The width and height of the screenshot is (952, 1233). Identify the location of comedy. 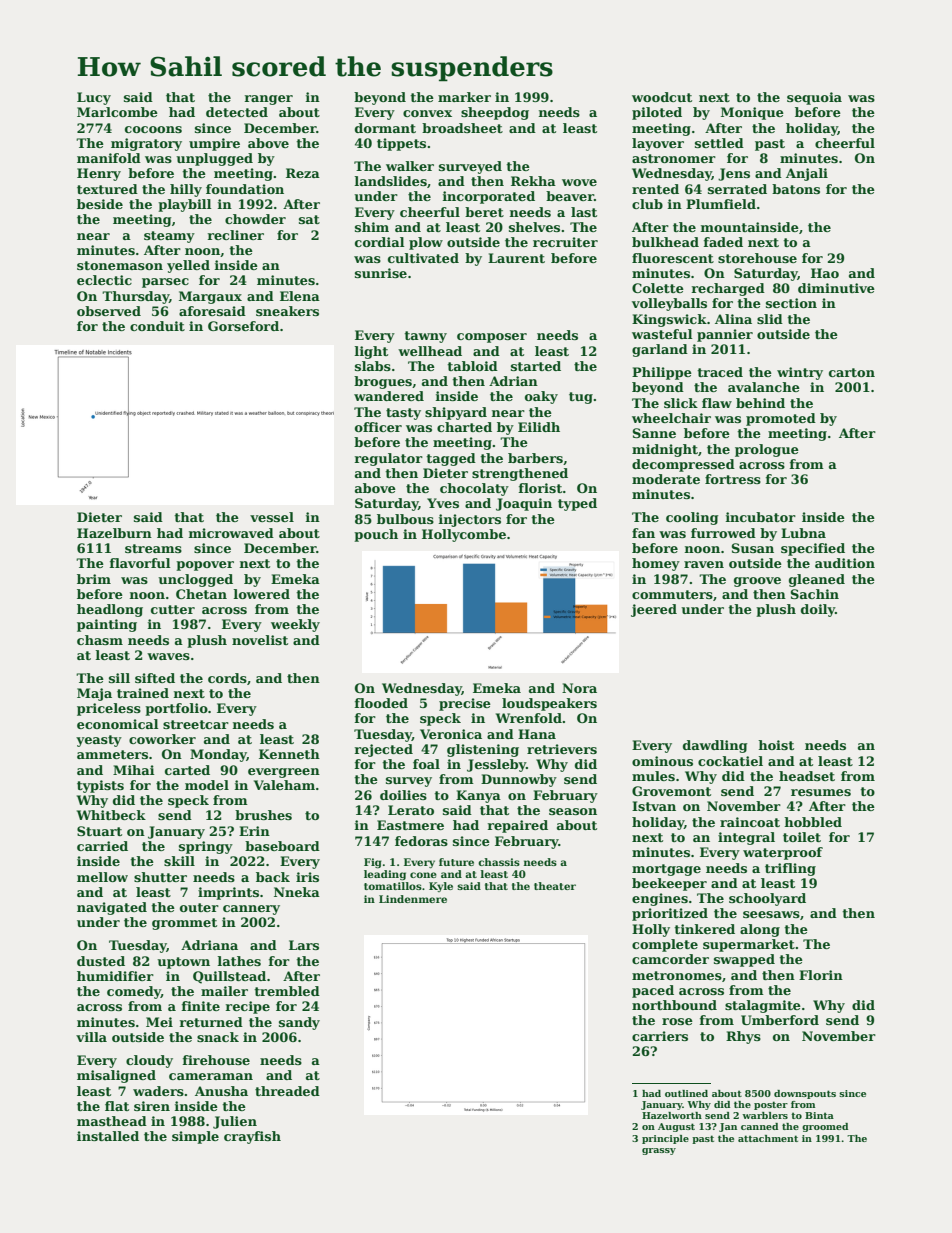
(134, 992).
